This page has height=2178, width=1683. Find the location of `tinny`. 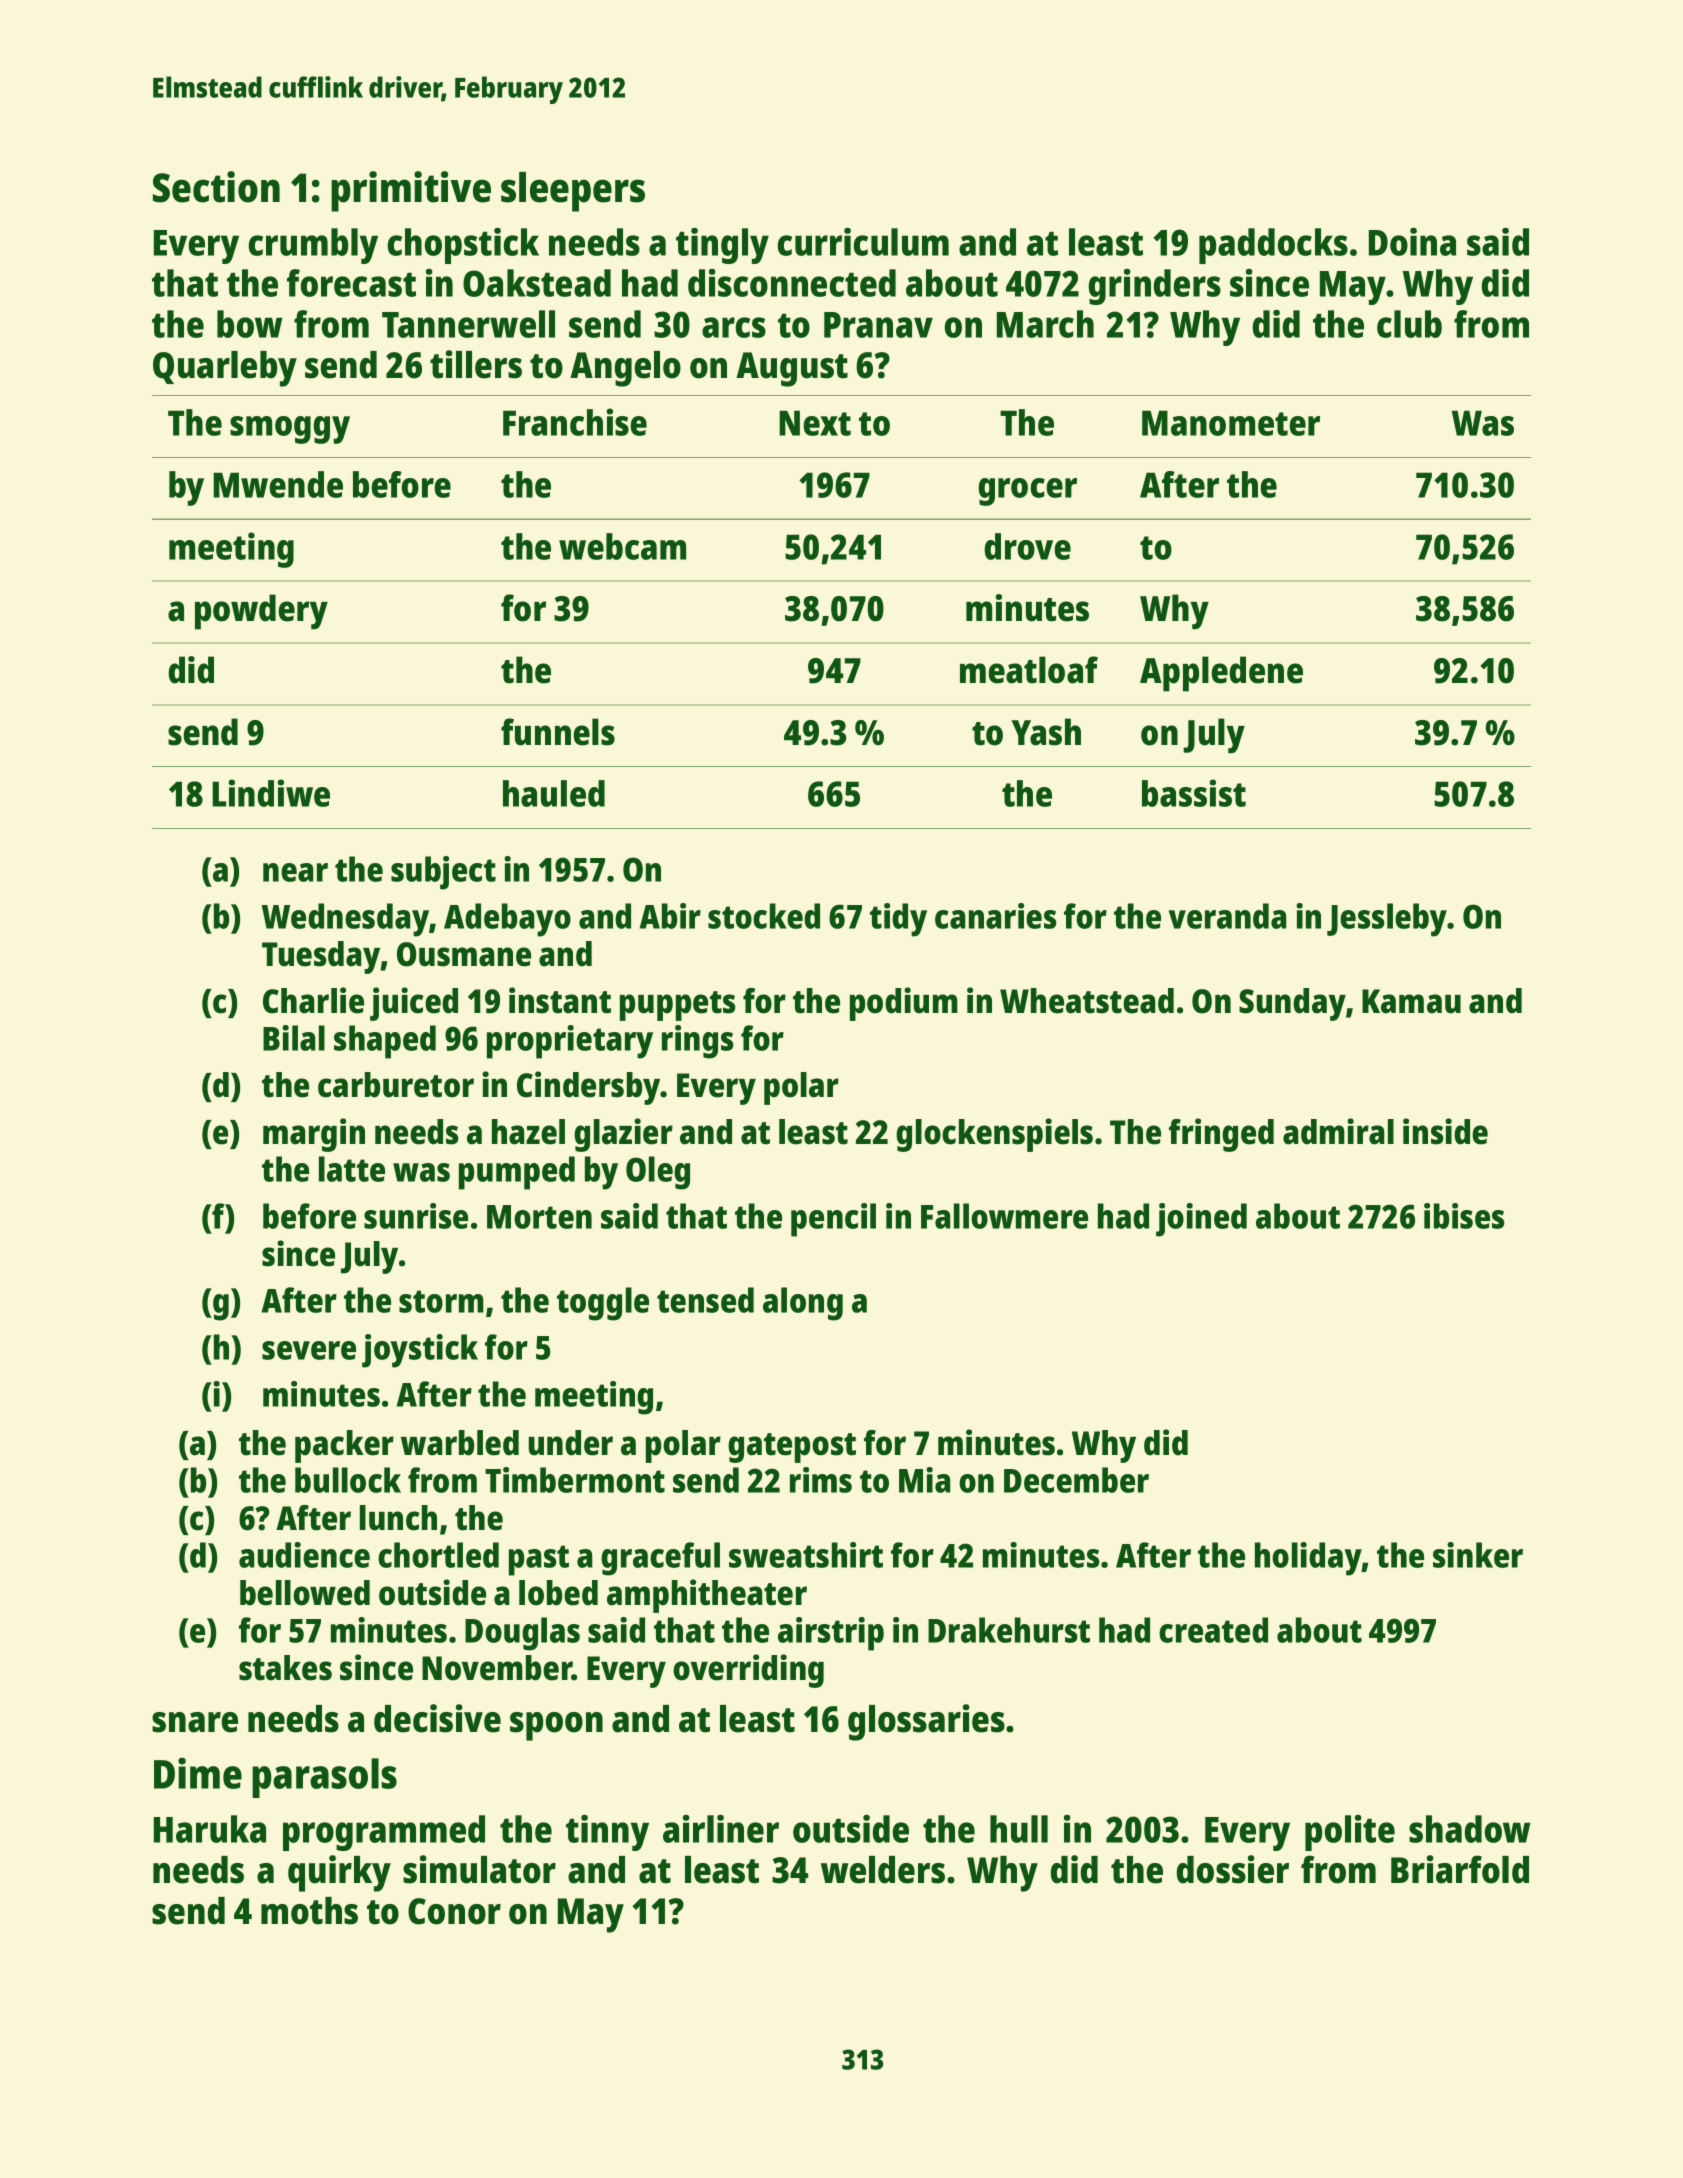

tinny is located at coordinates (607, 1833).
